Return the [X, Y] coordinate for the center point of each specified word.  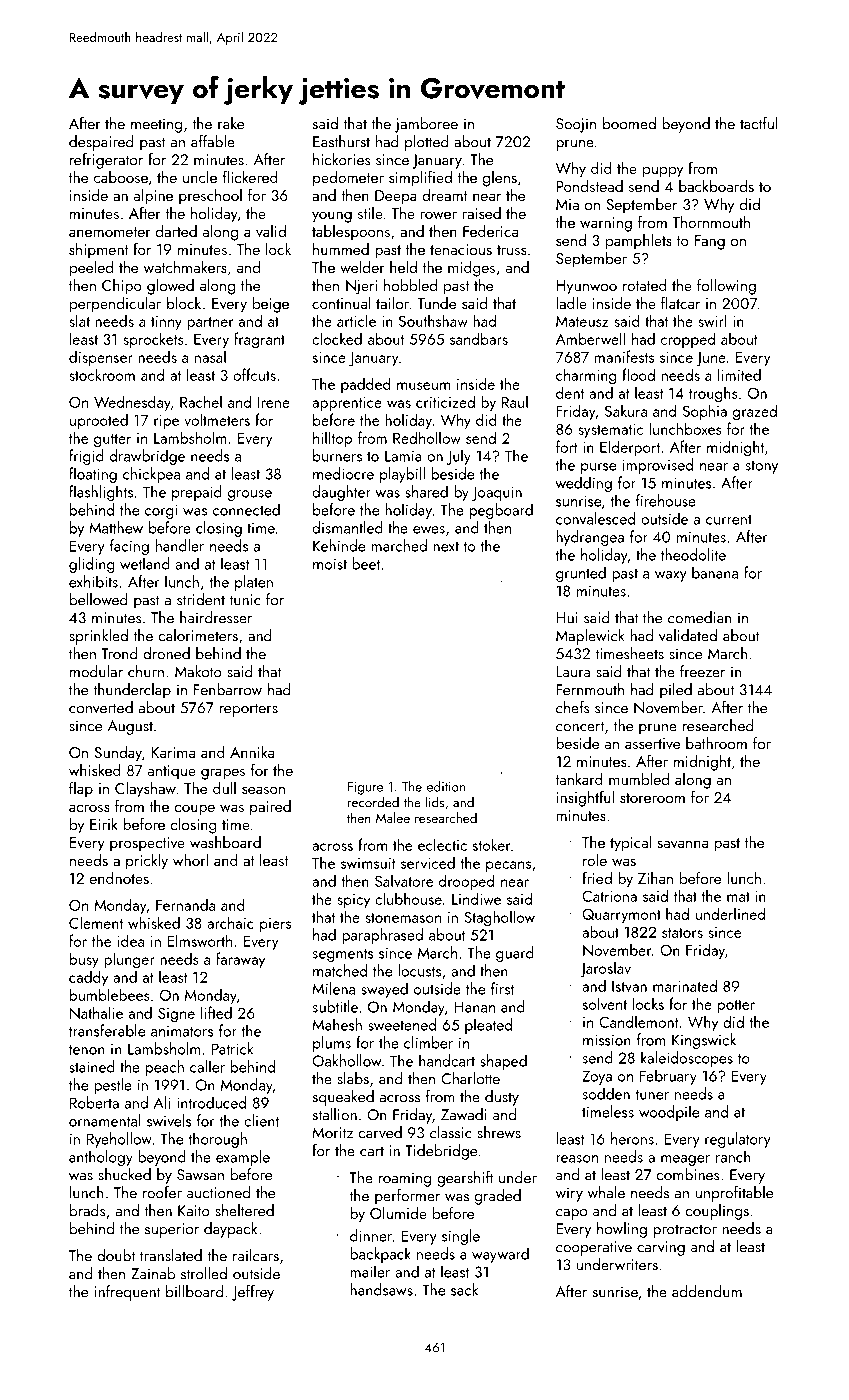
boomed [629, 123]
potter [736, 1006]
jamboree [426, 125]
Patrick [233, 1048]
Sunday [118, 754]
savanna [682, 844]
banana [715, 572]
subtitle [335, 1006]
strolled [204, 1273]
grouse [250, 495]
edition [446, 786]
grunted [581, 574]
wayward [500, 1255]
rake [231, 123]
